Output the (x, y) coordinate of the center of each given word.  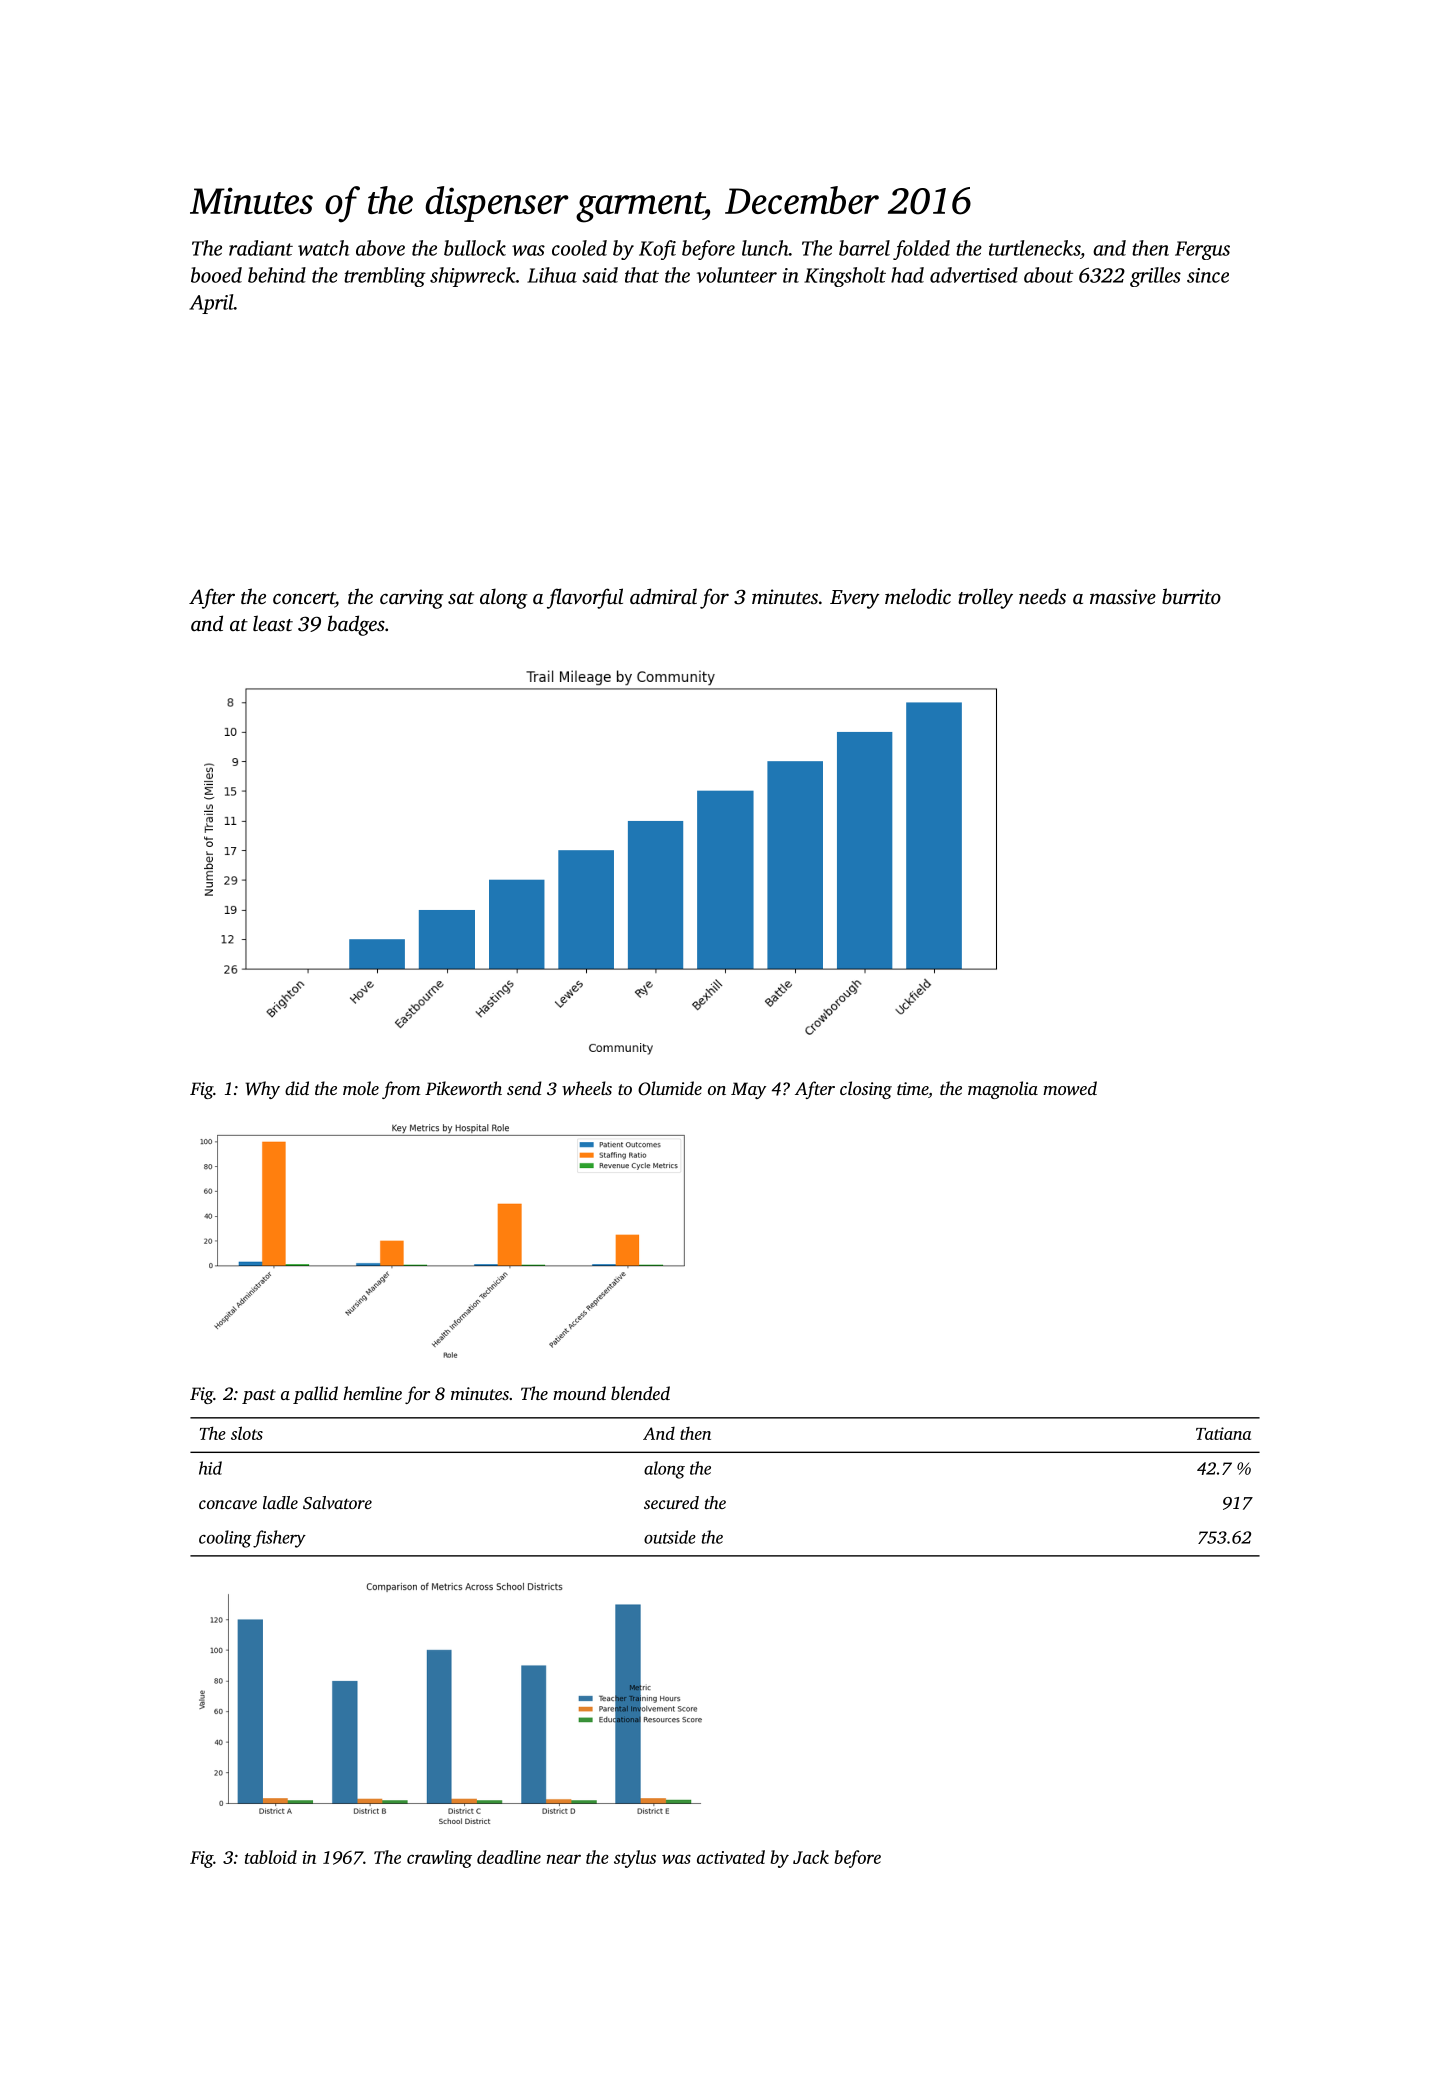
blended (640, 1393)
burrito (1191, 596)
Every (855, 599)
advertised (974, 275)
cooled (579, 248)
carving (412, 599)
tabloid (271, 1857)
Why (263, 1090)
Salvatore (337, 1503)
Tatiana (1223, 1433)
